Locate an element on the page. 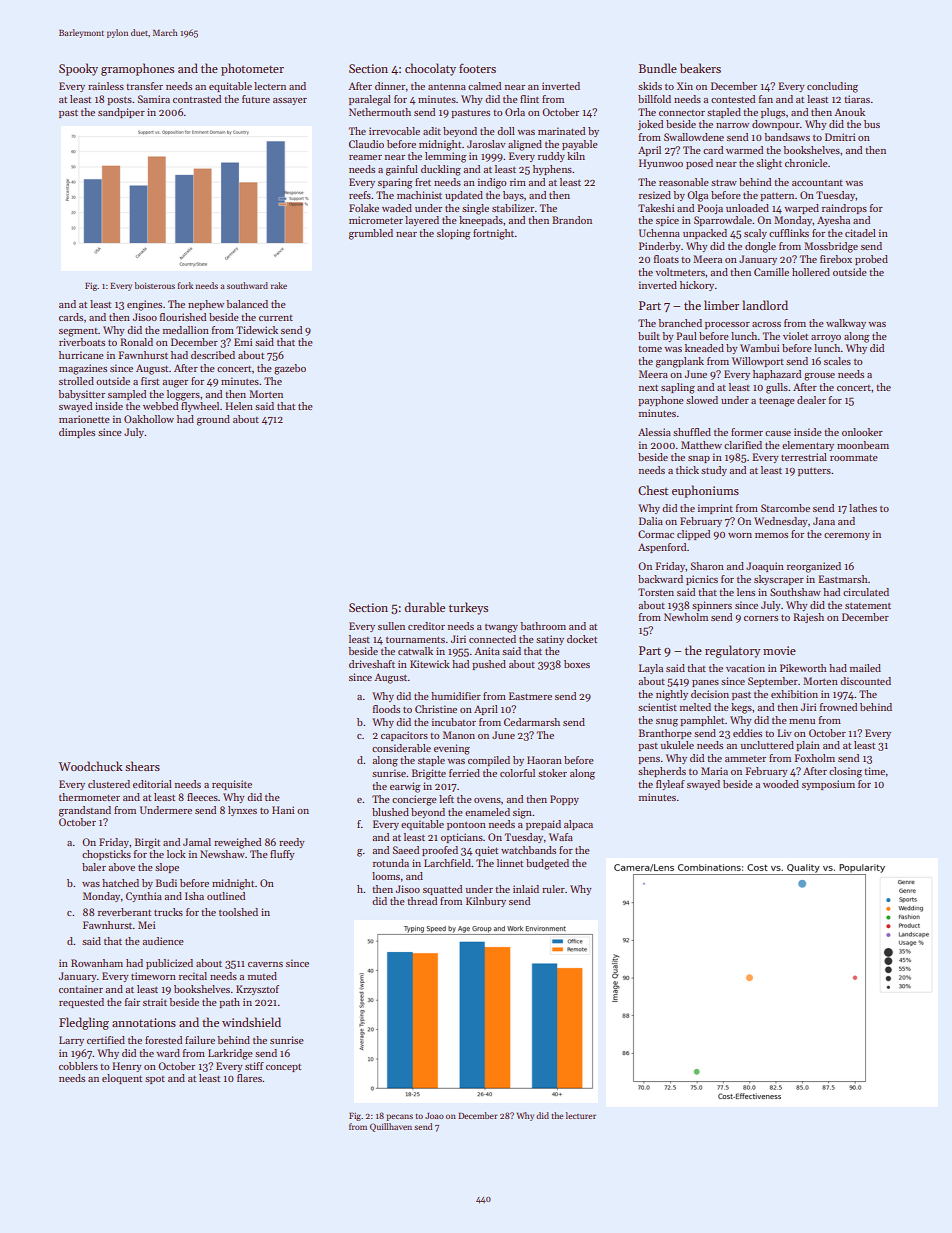  closing is located at coordinates (845, 772).
